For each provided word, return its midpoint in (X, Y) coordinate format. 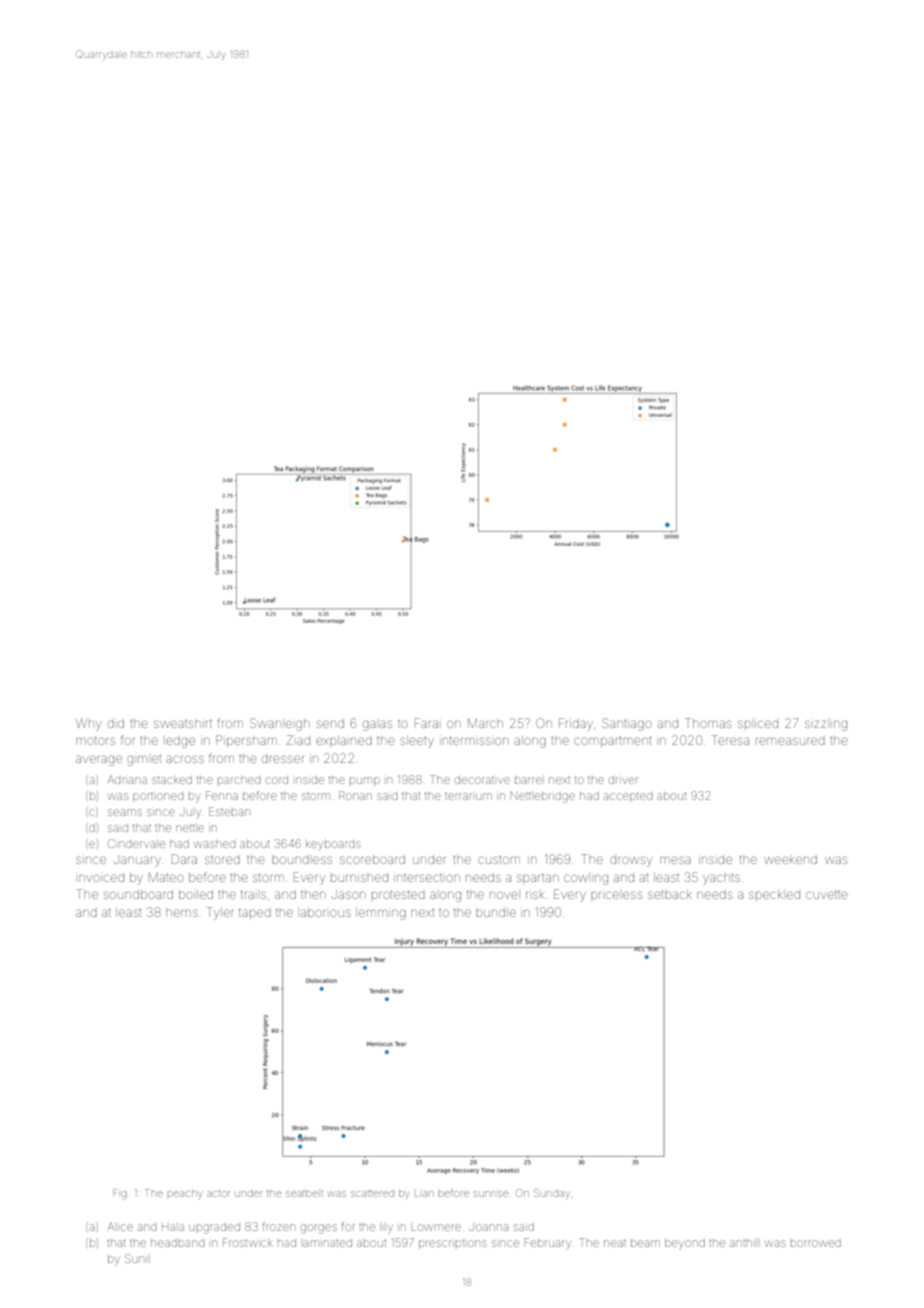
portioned (158, 797)
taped (255, 912)
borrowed (816, 1243)
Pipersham (246, 741)
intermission (474, 740)
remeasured (790, 741)
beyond (685, 1244)
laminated (328, 1243)
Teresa (730, 740)
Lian (424, 1194)
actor (218, 1193)
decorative (482, 780)
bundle (496, 912)
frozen (278, 1226)
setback (670, 894)
